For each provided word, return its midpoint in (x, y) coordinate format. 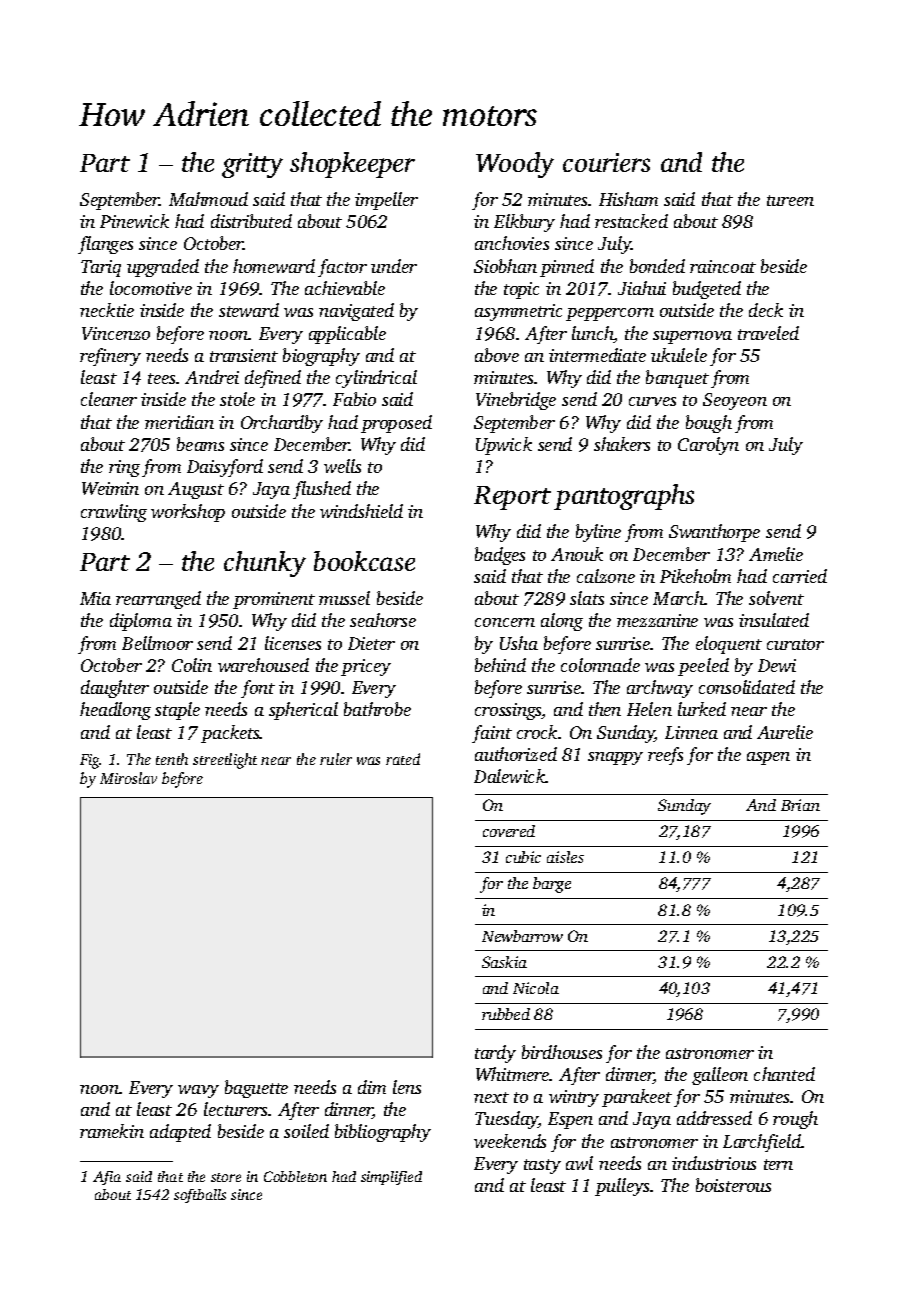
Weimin (110, 488)
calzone (606, 576)
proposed (396, 424)
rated (403, 759)
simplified (391, 1178)
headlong (115, 711)
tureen (790, 200)
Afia (107, 1178)
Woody (515, 165)
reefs (665, 756)
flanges (105, 245)
